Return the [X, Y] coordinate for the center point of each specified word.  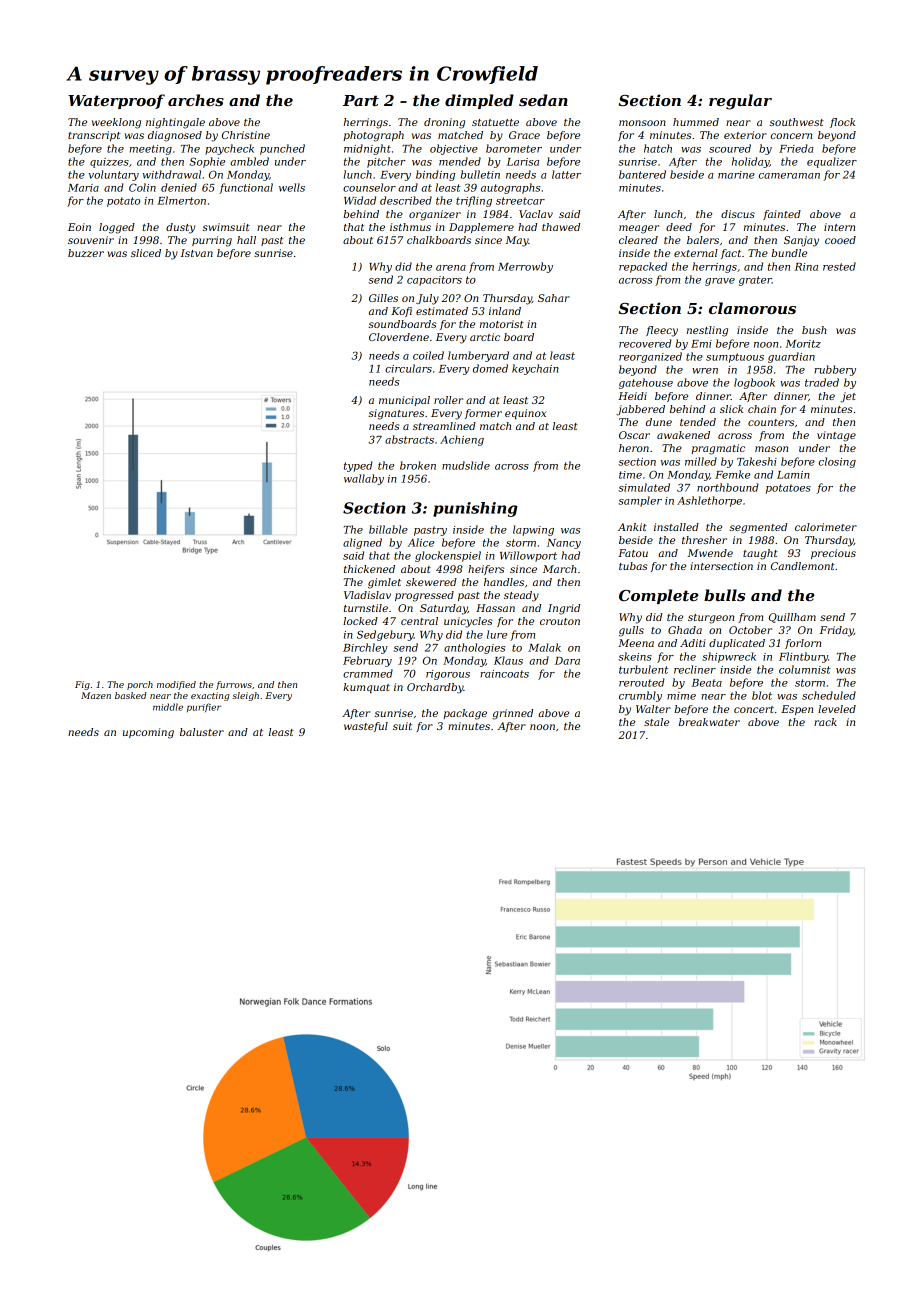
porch [140, 685]
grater [755, 281]
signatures [396, 414]
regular [740, 102]
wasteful [366, 727]
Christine [246, 135]
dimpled [479, 101]
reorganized [650, 357]
